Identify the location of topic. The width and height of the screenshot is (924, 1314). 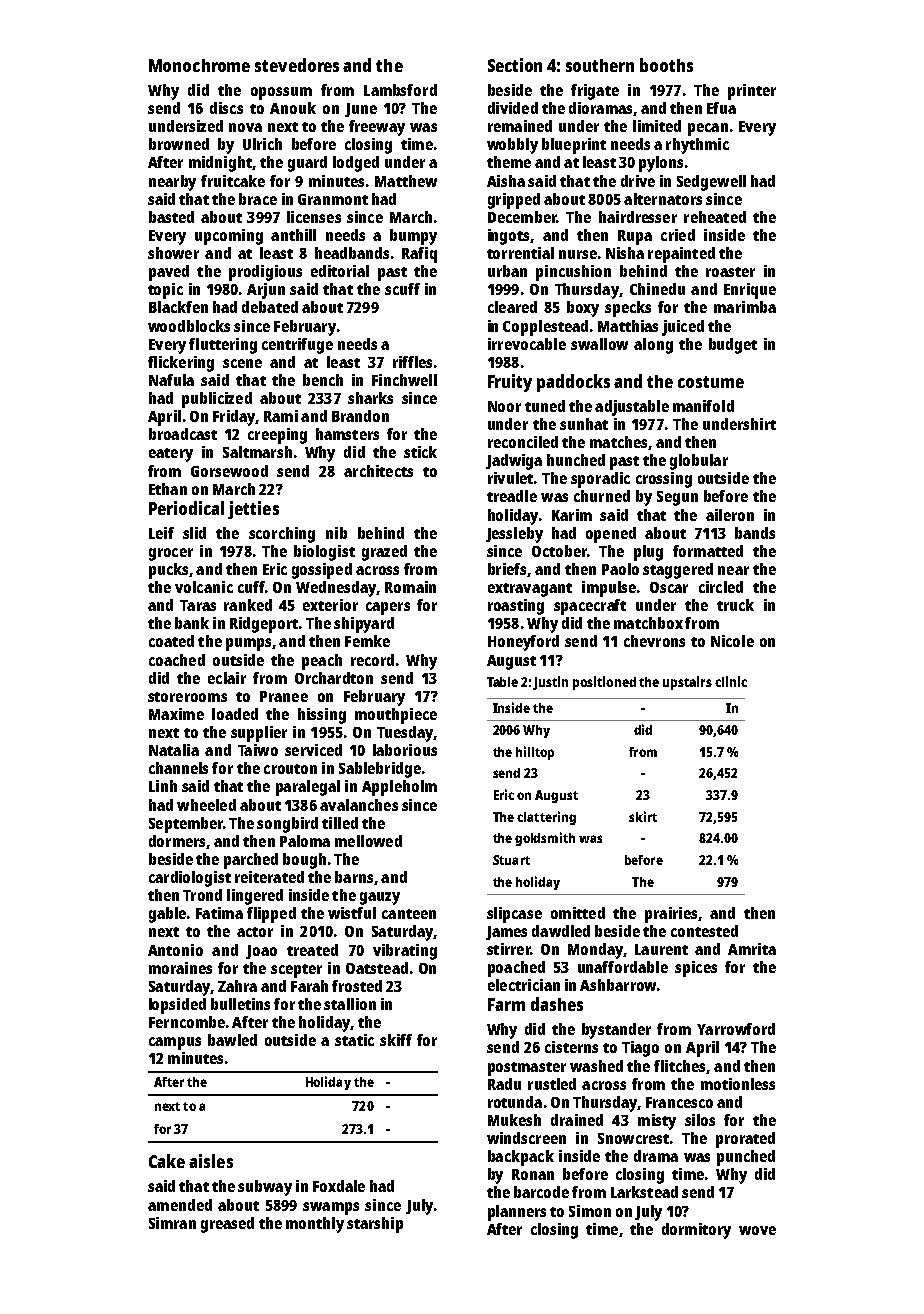
(165, 291).
